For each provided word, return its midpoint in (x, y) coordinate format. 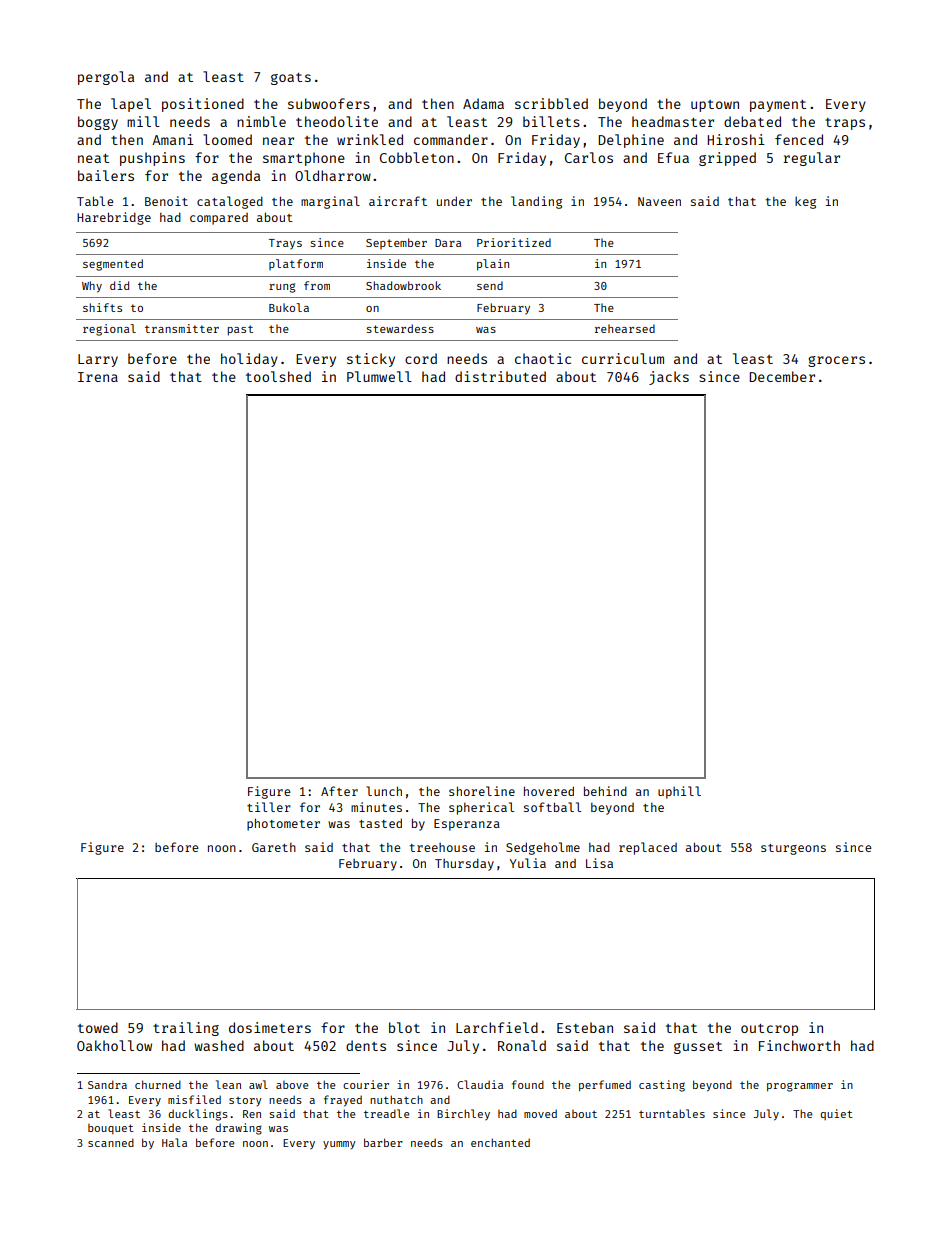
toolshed (278, 376)
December (782, 376)
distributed (500, 376)
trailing (186, 1029)
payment (778, 106)
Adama (483, 103)
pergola (106, 78)
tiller (269, 807)
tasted (380, 823)
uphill (679, 792)
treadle (387, 1113)
